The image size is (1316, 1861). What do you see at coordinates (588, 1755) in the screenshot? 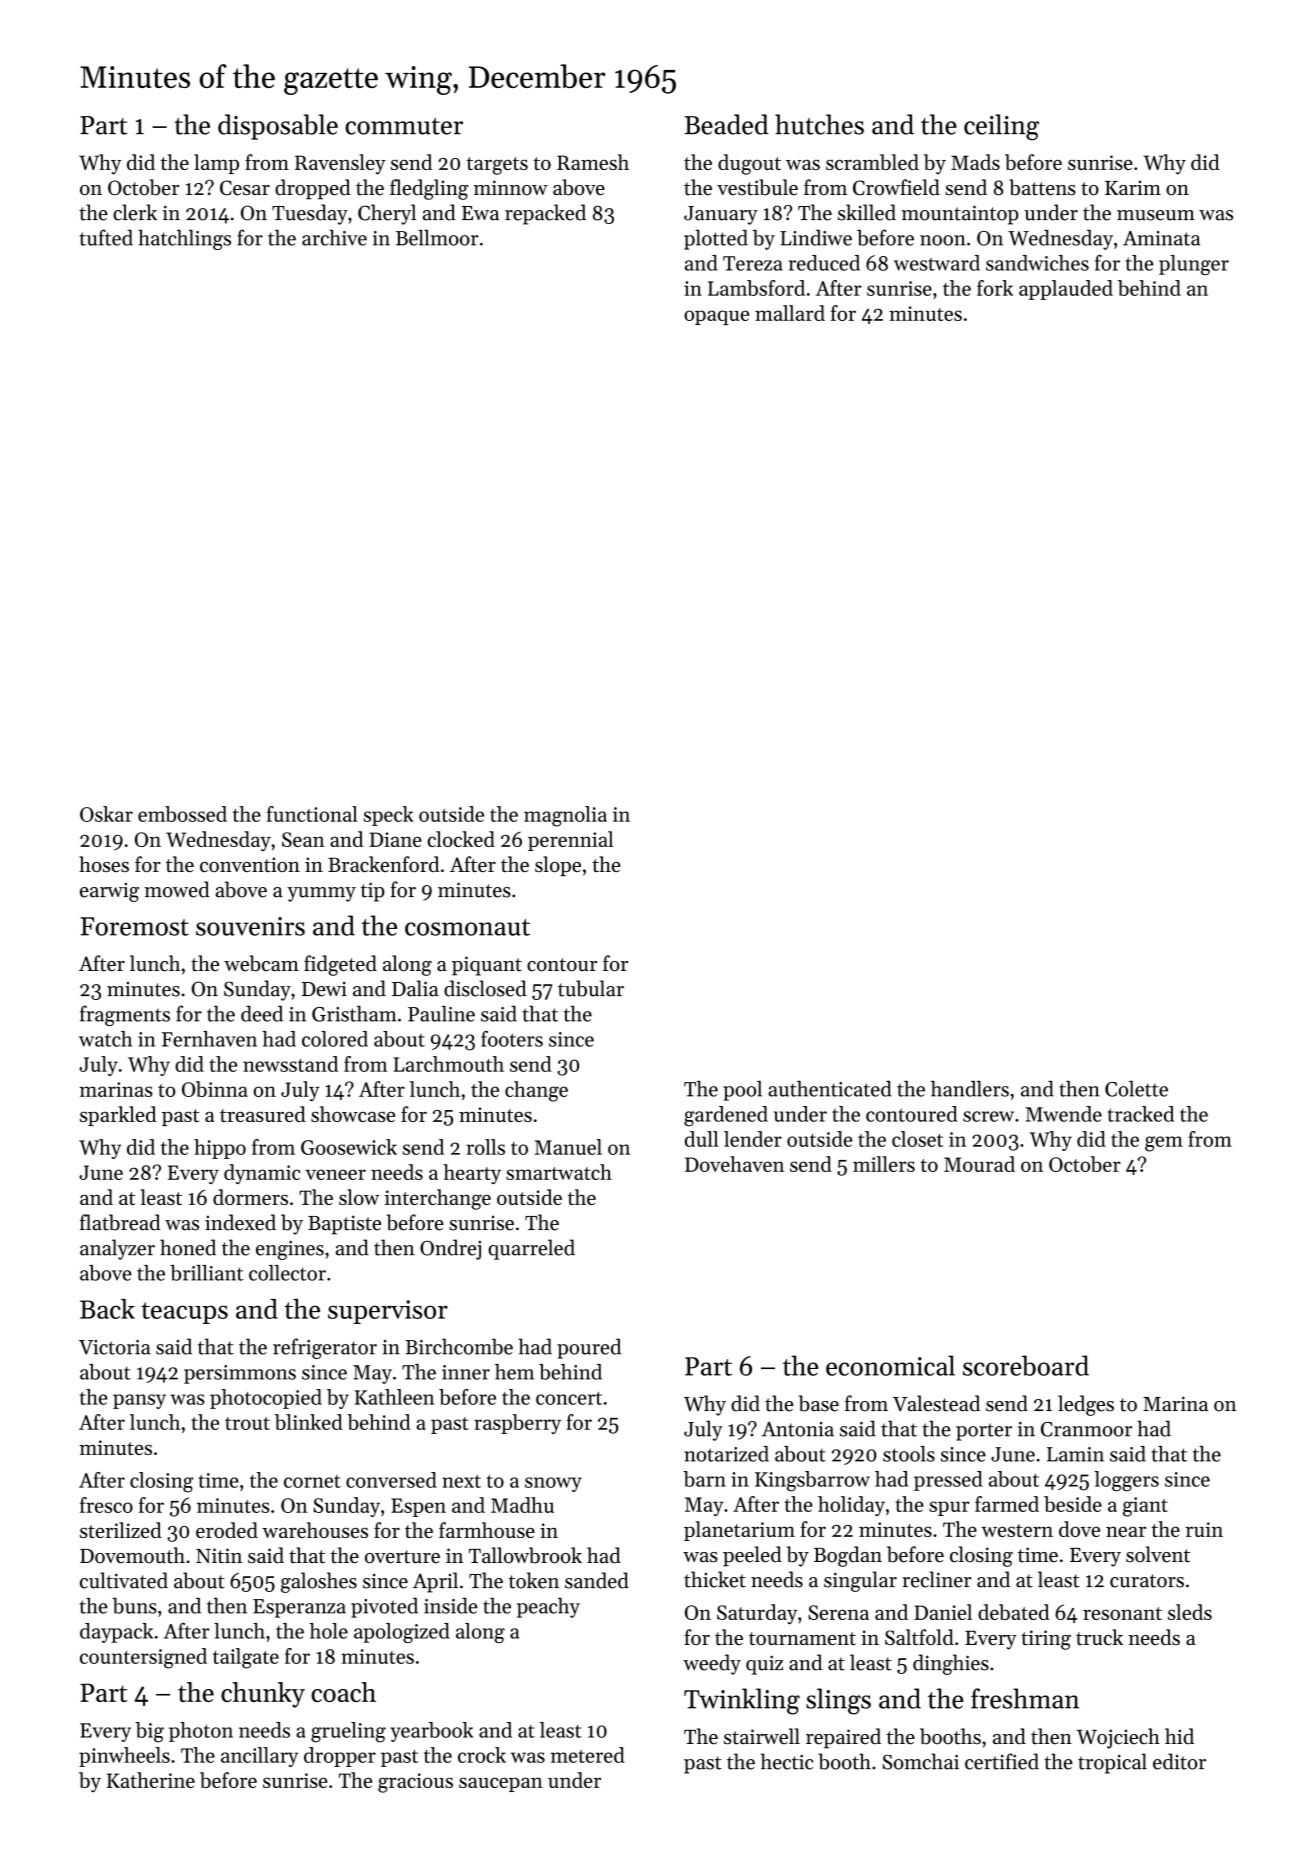
I see `metered` at bounding box center [588, 1755].
